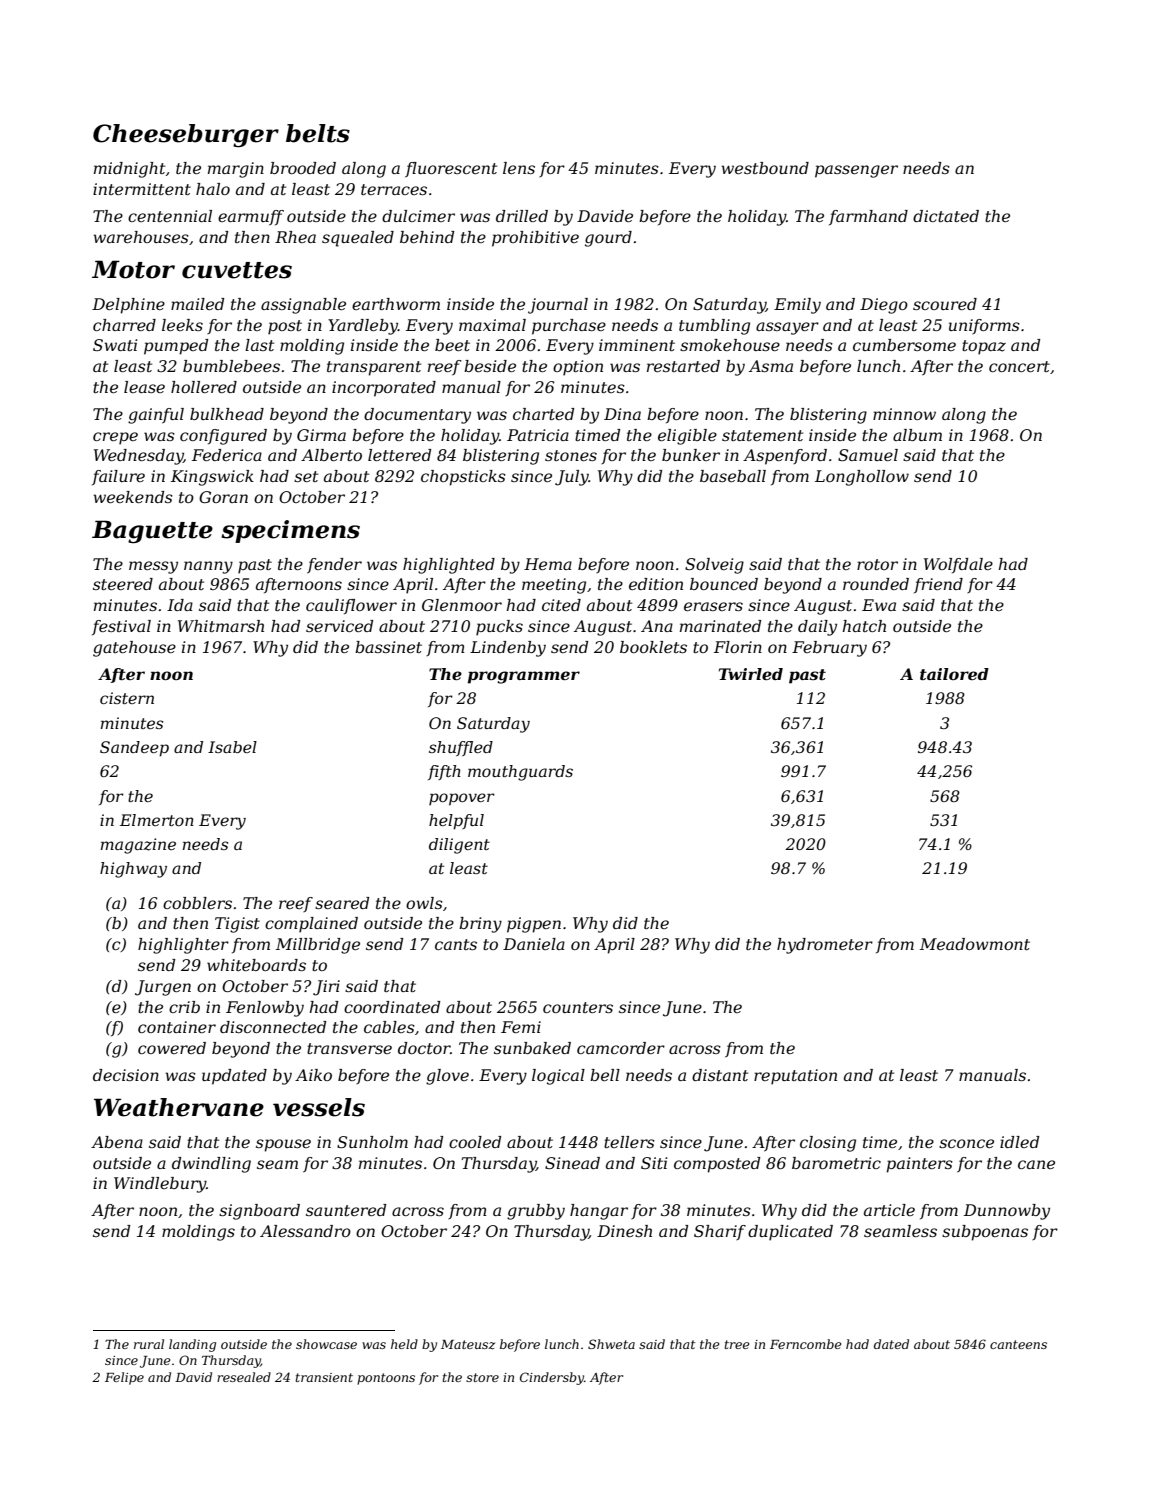  I want to click on drilled, so click(522, 216).
